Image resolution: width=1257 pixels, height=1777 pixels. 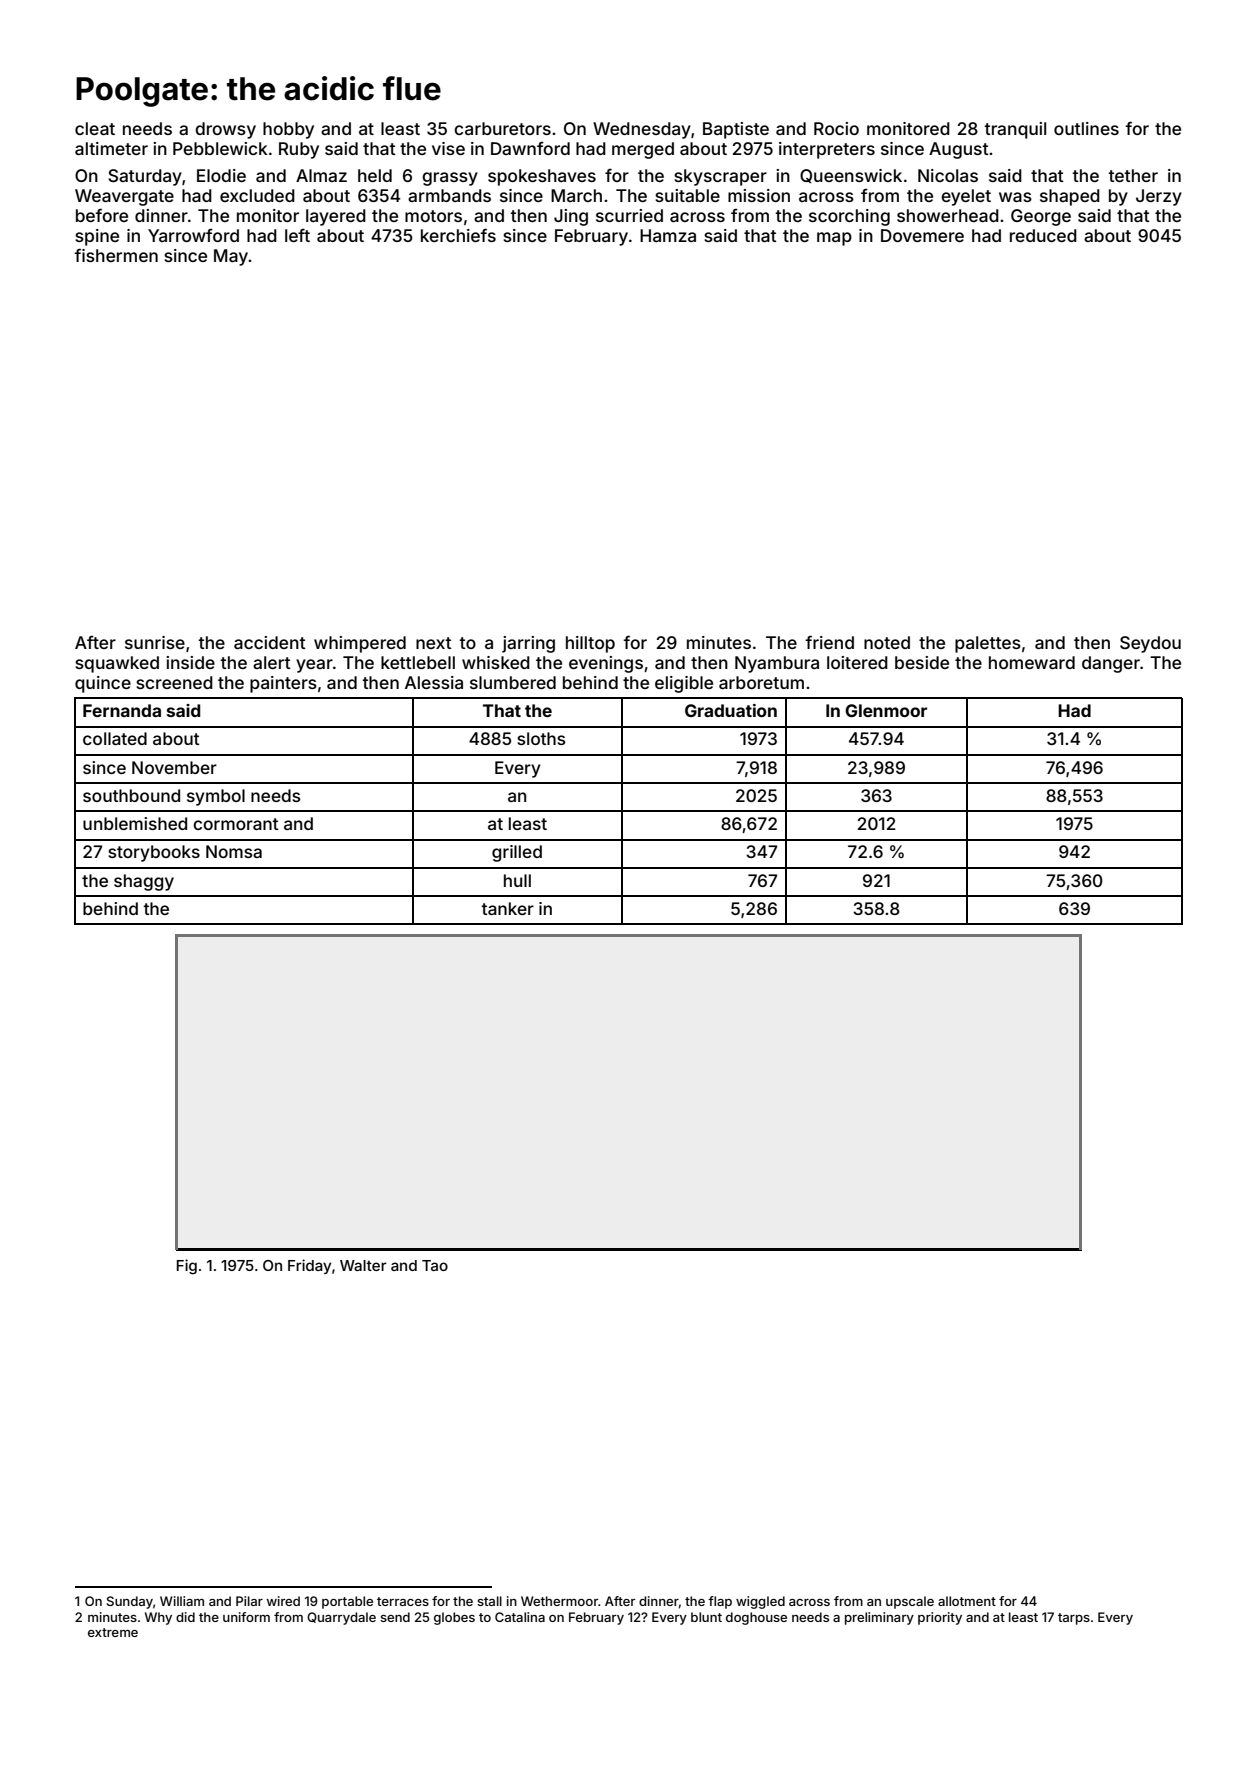 What do you see at coordinates (336, 217) in the screenshot?
I see `layered` at bounding box center [336, 217].
